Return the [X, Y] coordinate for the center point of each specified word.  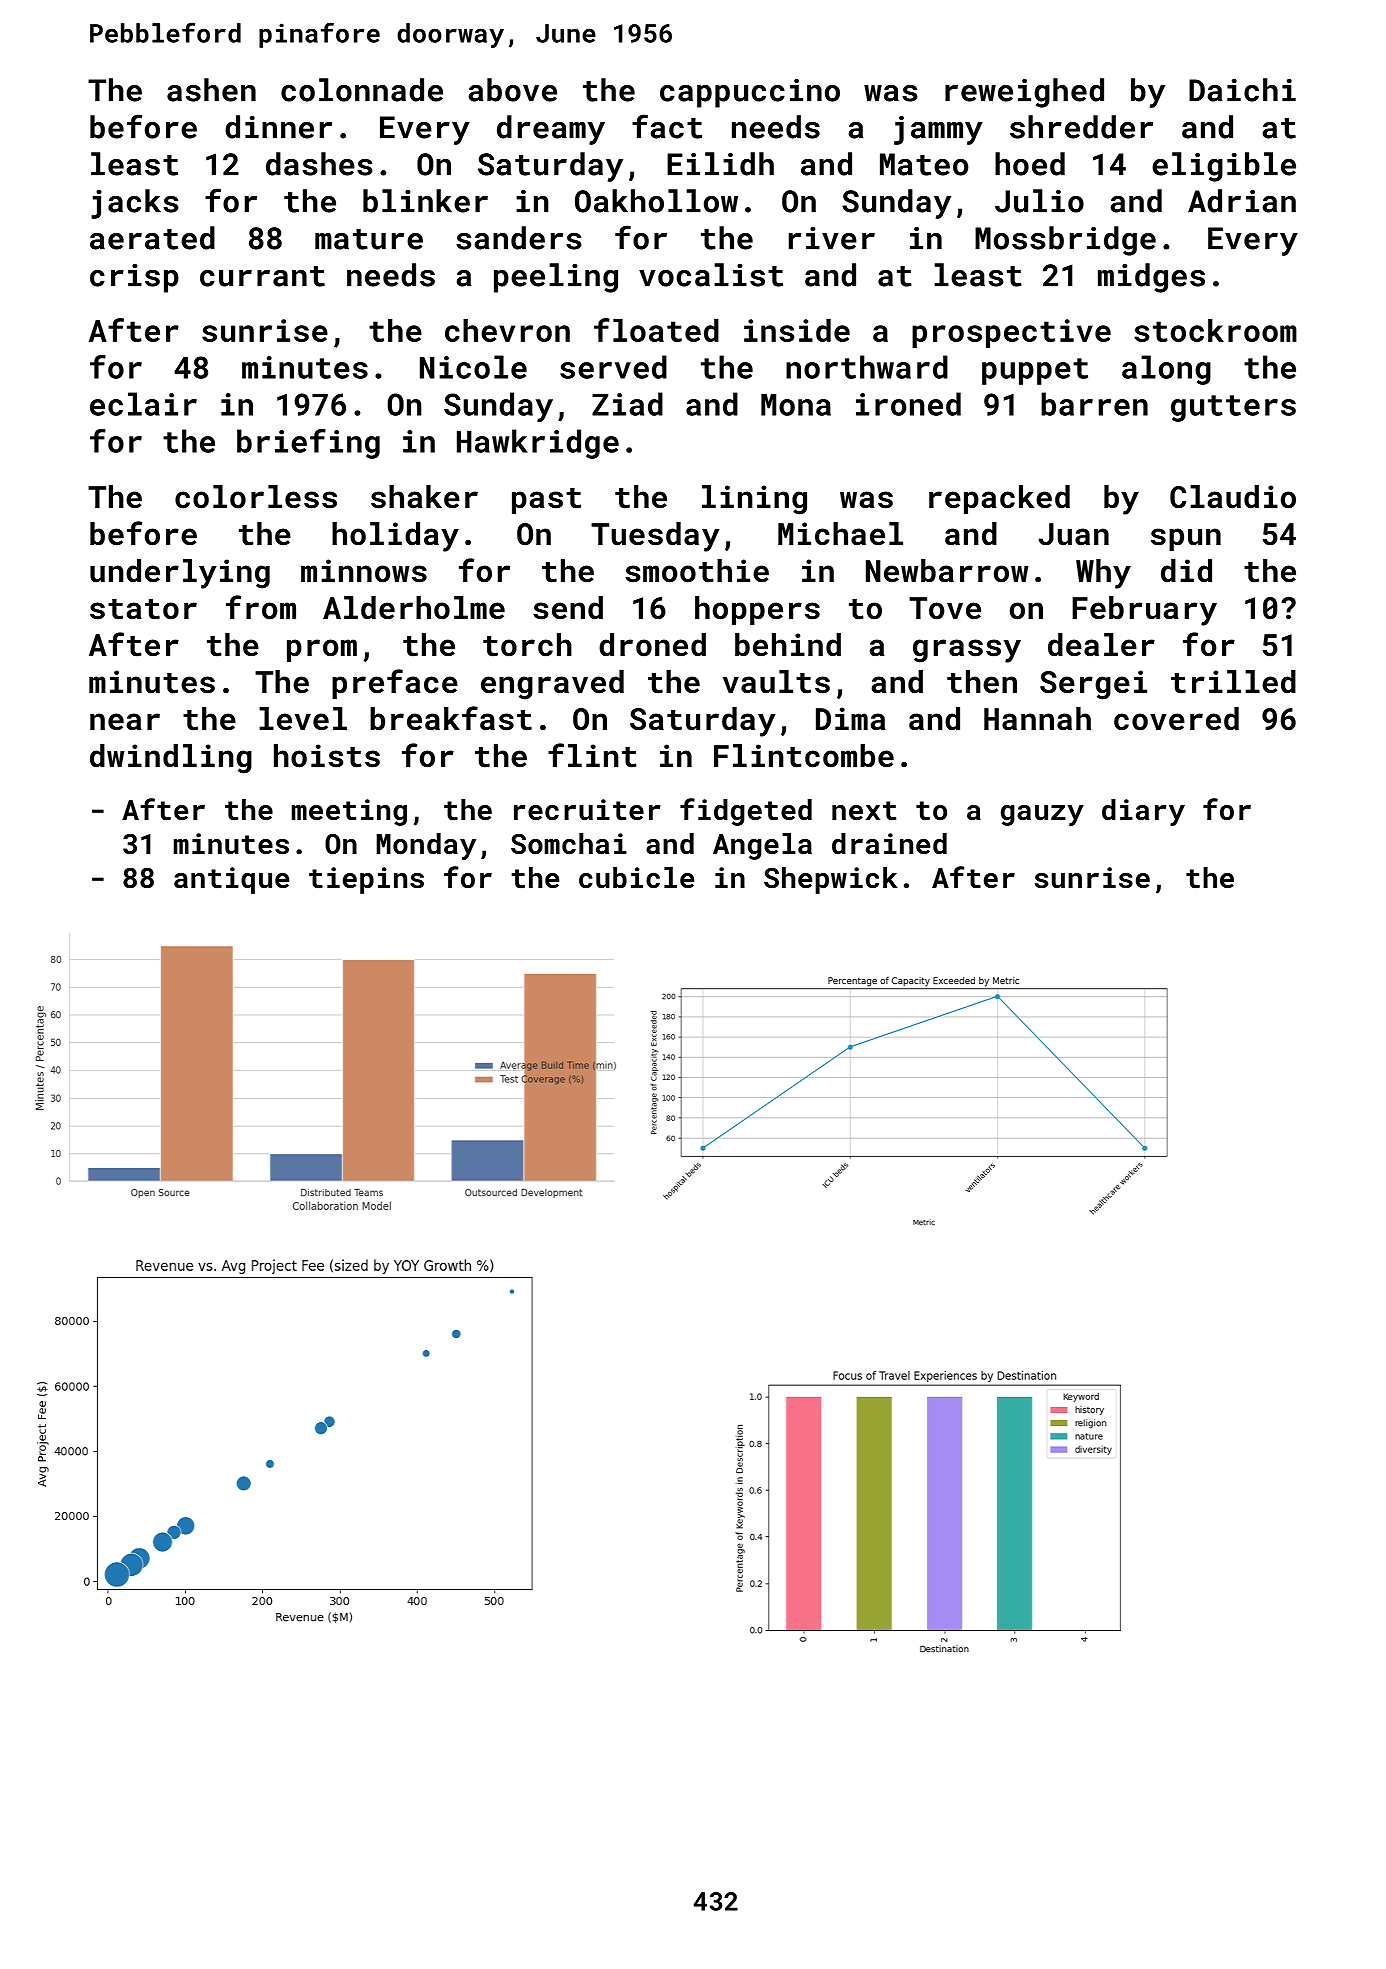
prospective [1011, 333]
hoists [327, 756]
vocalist [711, 275]
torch [527, 645]
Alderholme [414, 608]
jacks [135, 204]
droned [652, 645]
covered [1176, 719]
